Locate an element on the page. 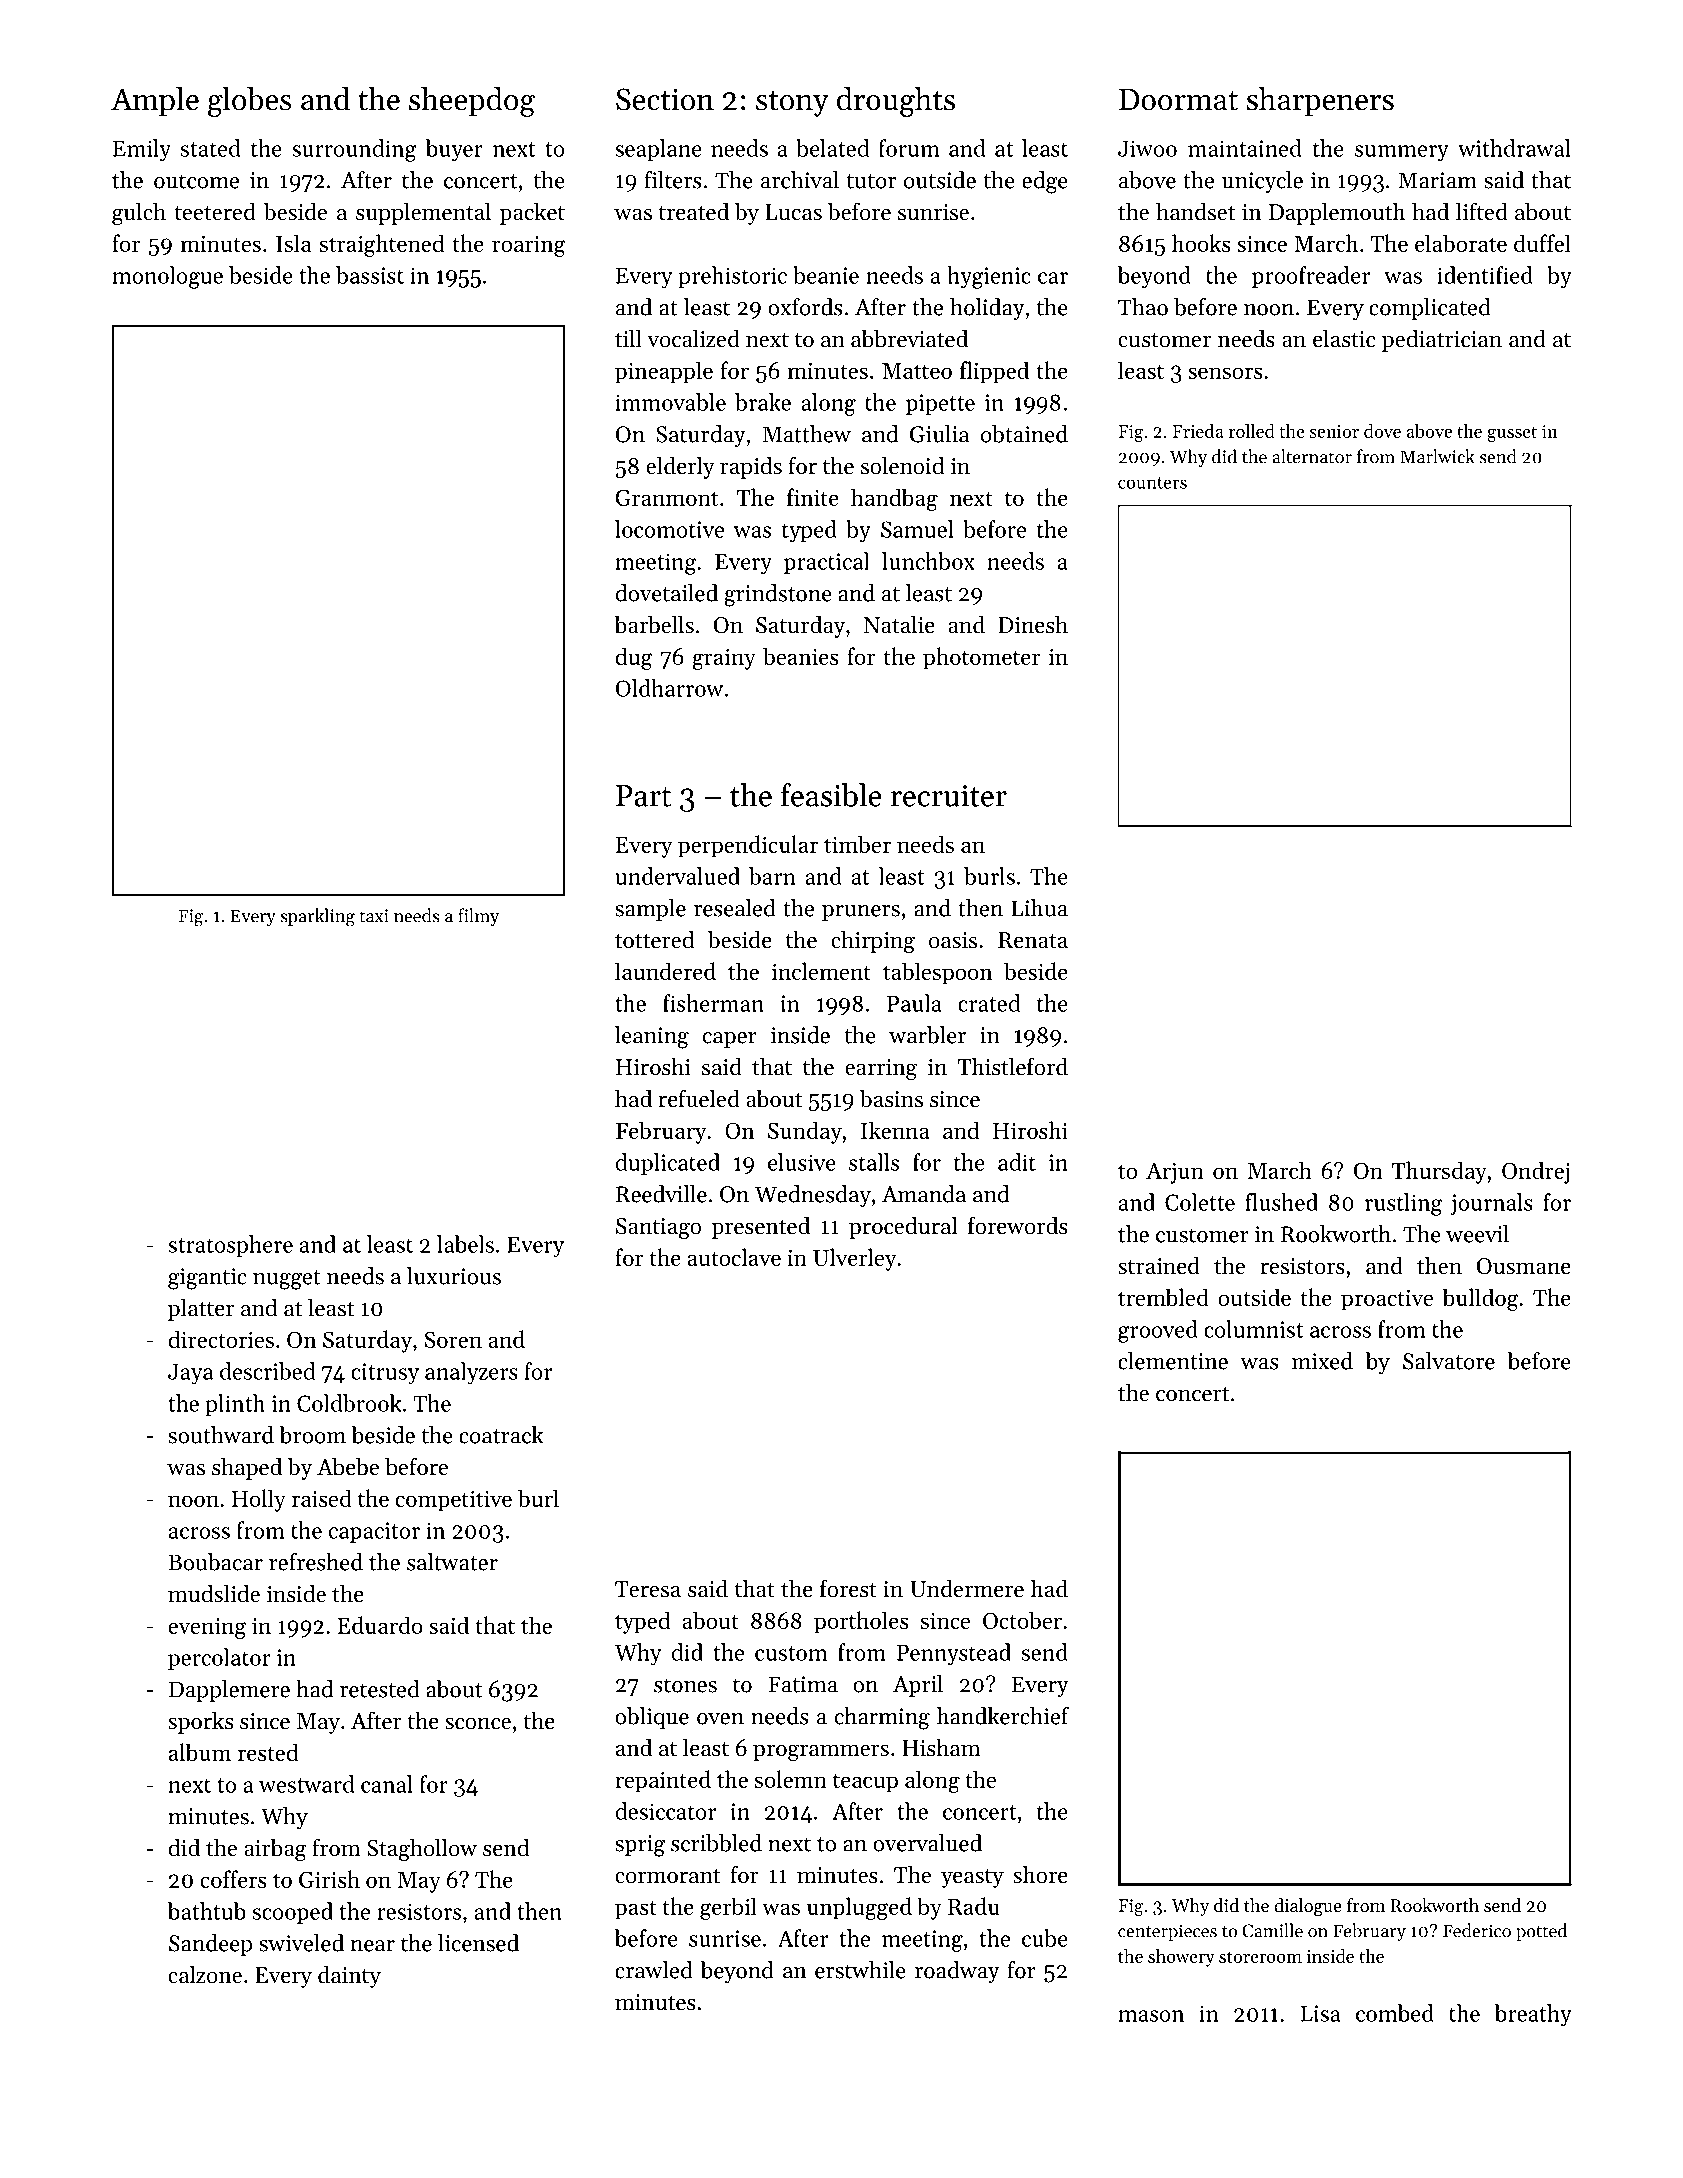  sharpeners is located at coordinates (1320, 102).
